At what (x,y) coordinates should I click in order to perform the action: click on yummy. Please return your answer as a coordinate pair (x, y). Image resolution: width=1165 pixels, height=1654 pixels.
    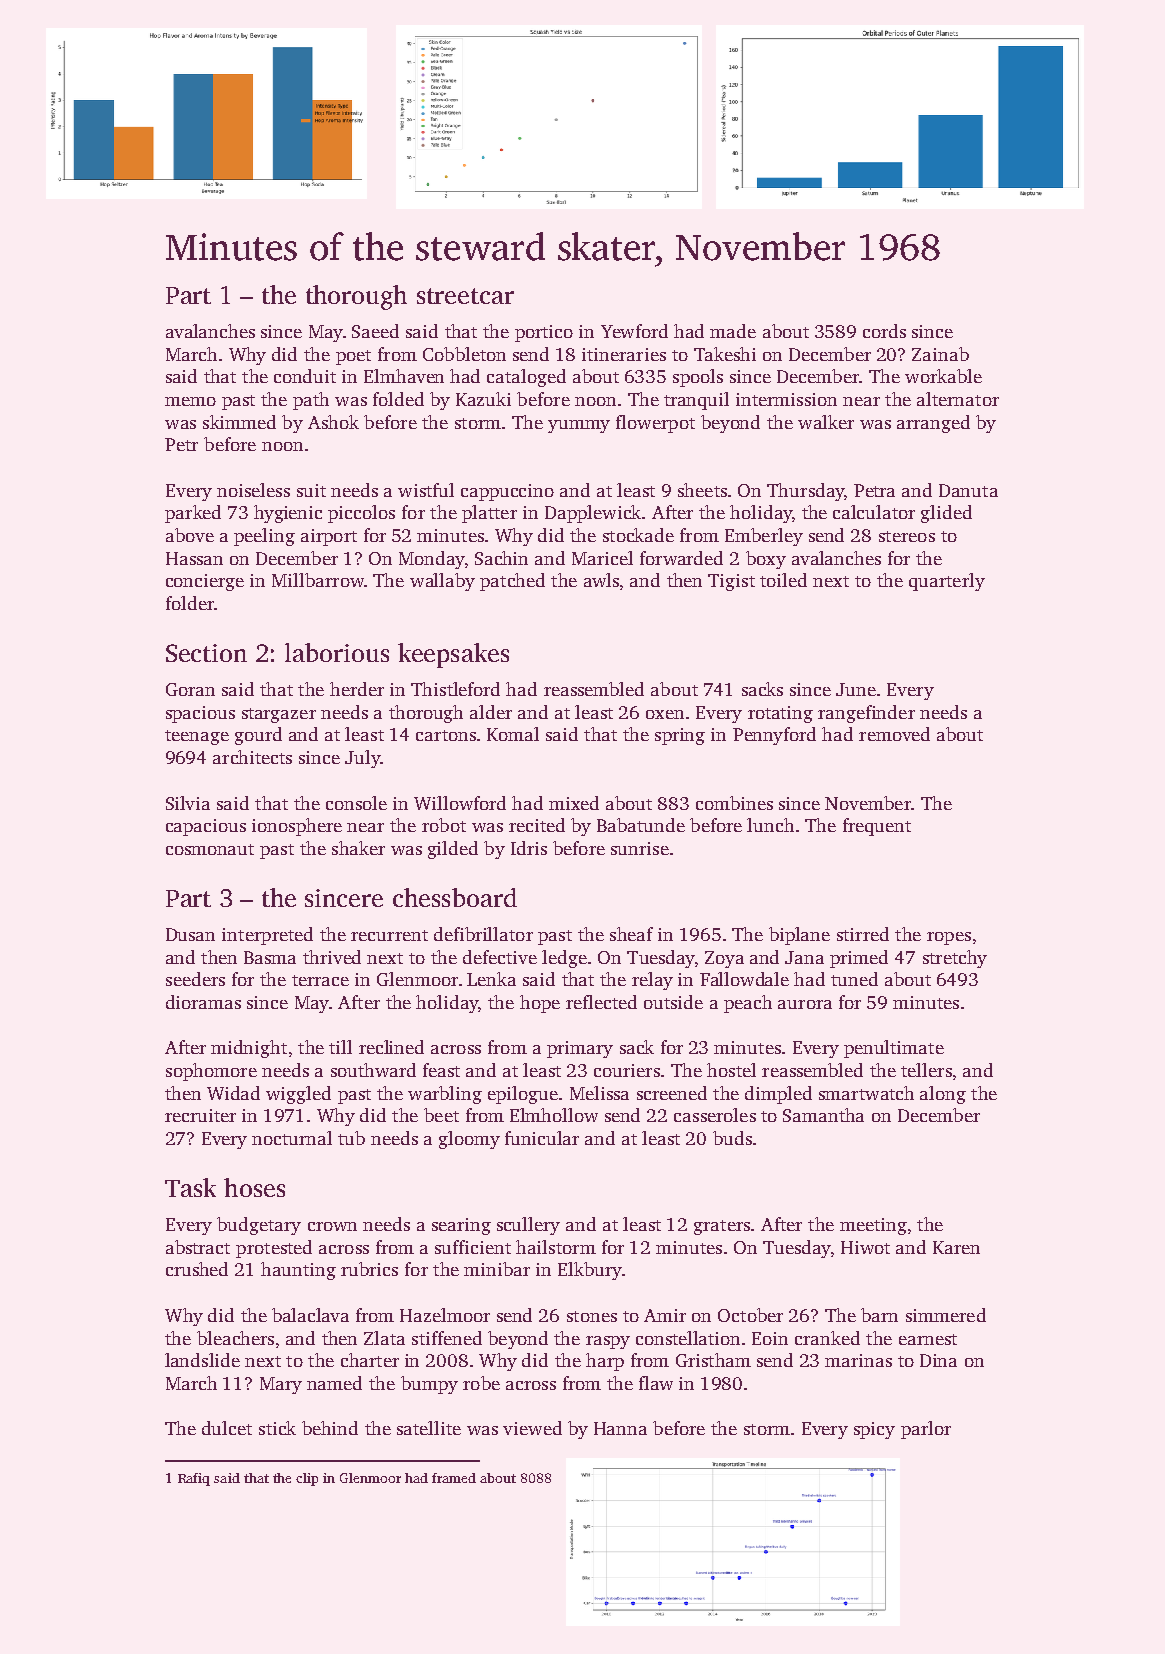
    Looking at the image, I should click on (579, 426).
